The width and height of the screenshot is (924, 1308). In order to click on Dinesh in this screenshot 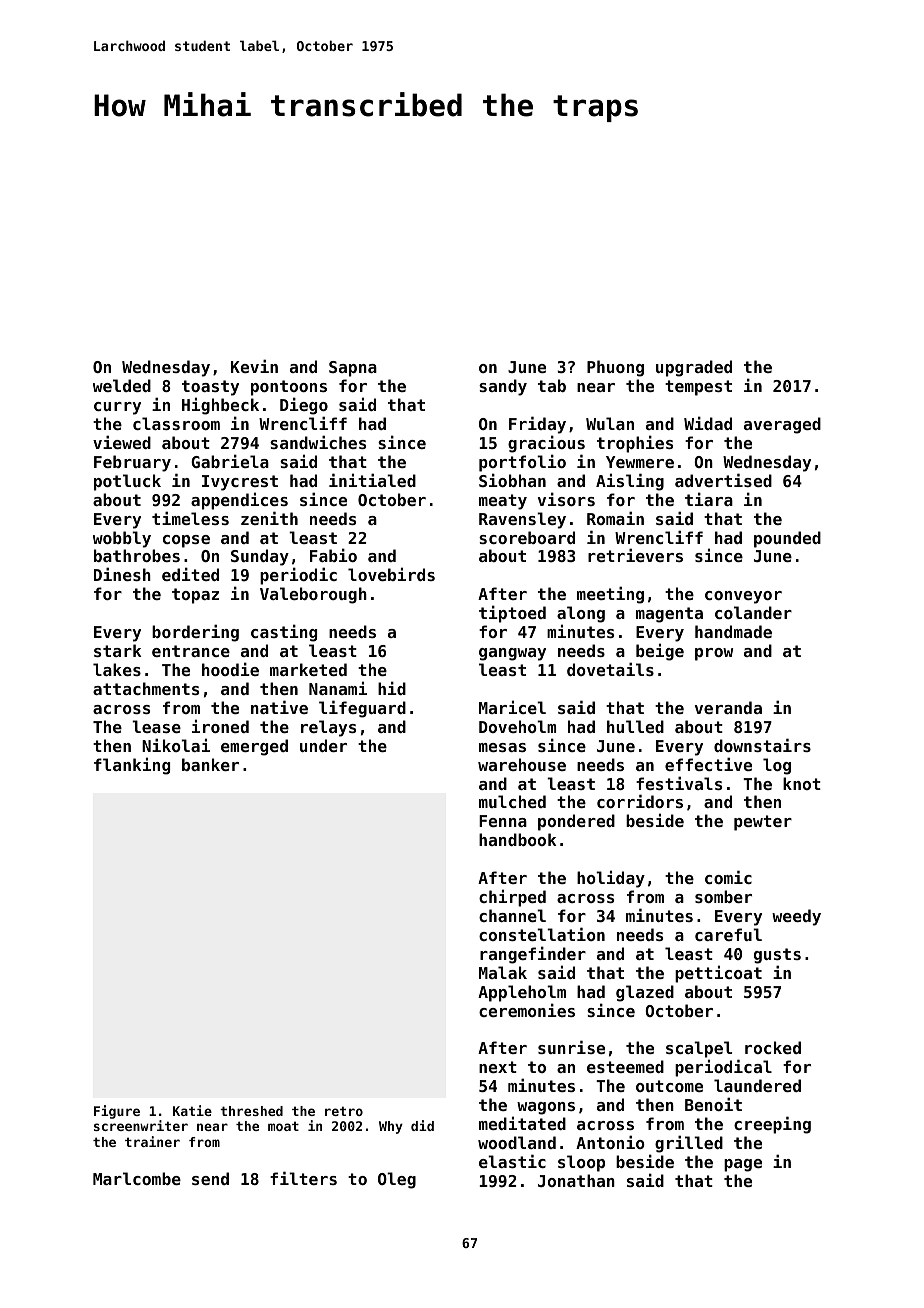, I will do `click(122, 574)`.
